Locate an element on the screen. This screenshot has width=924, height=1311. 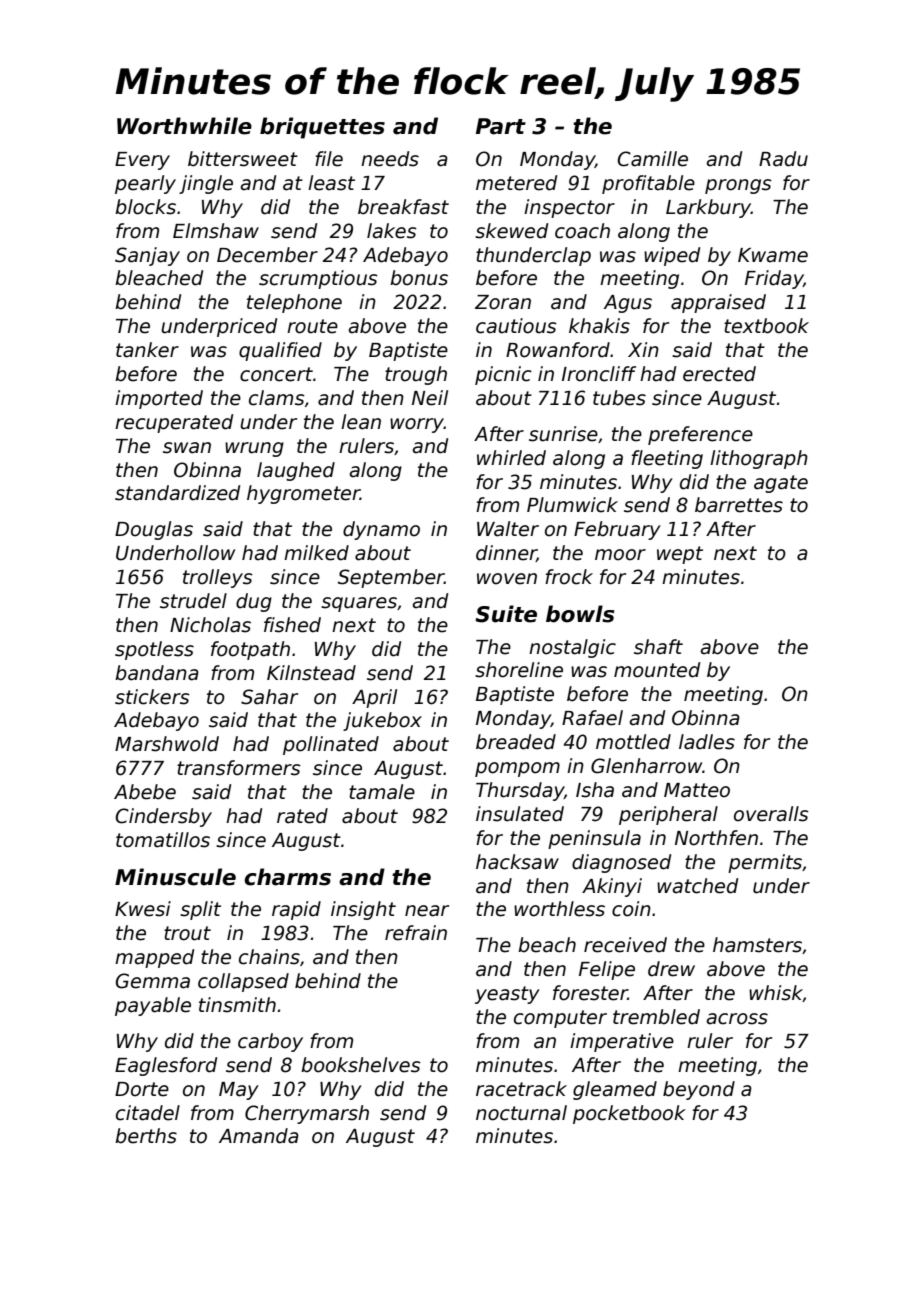
Kwesi is located at coordinates (143, 909).
